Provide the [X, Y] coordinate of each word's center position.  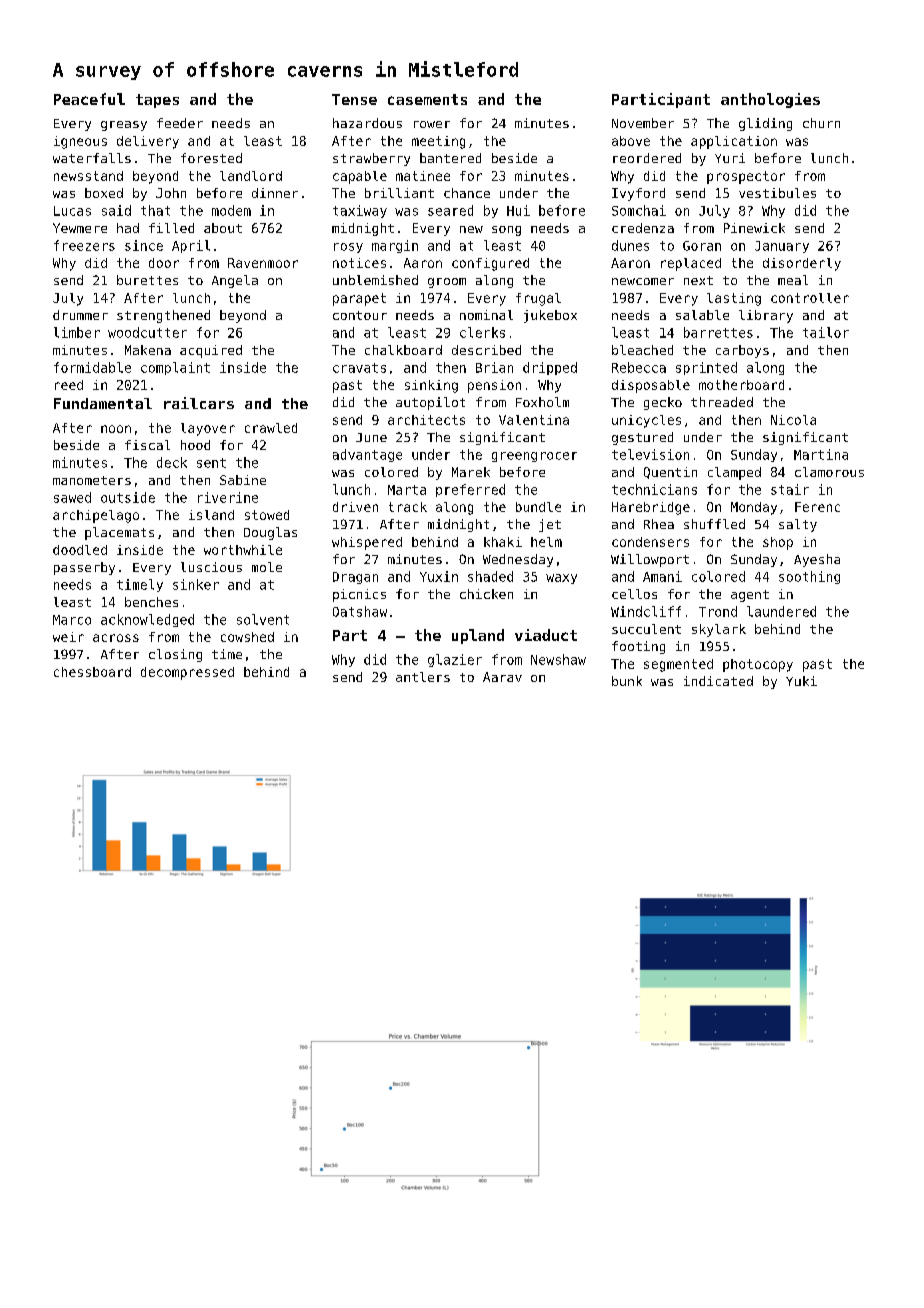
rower [432, 124]
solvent [263, 619]
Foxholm [542, 402]
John [171, 193]
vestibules [777, 193]
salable [702, 315]
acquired [211, 351]
